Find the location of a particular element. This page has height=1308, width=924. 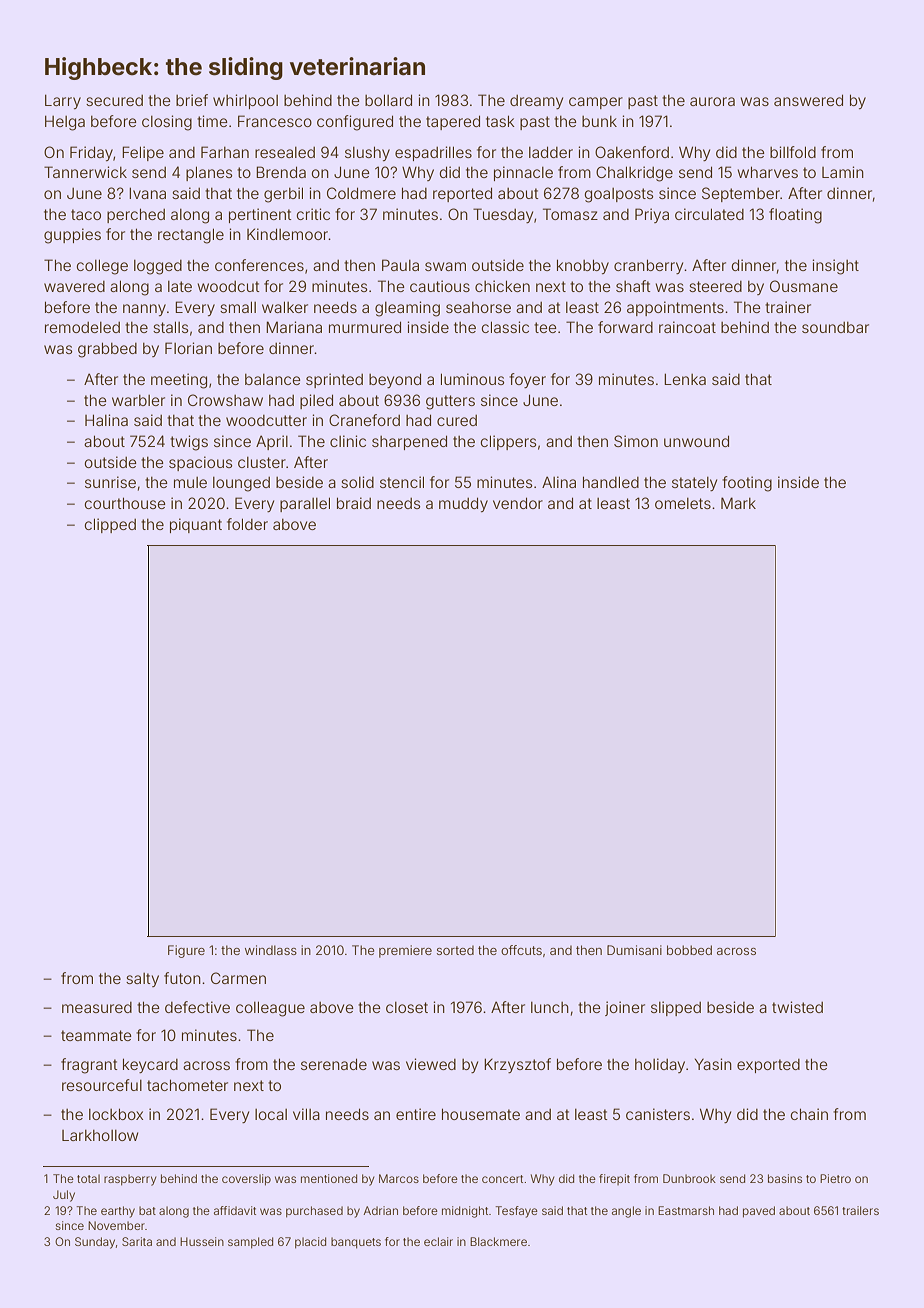

omelets is located at coordinates (683, 503).
